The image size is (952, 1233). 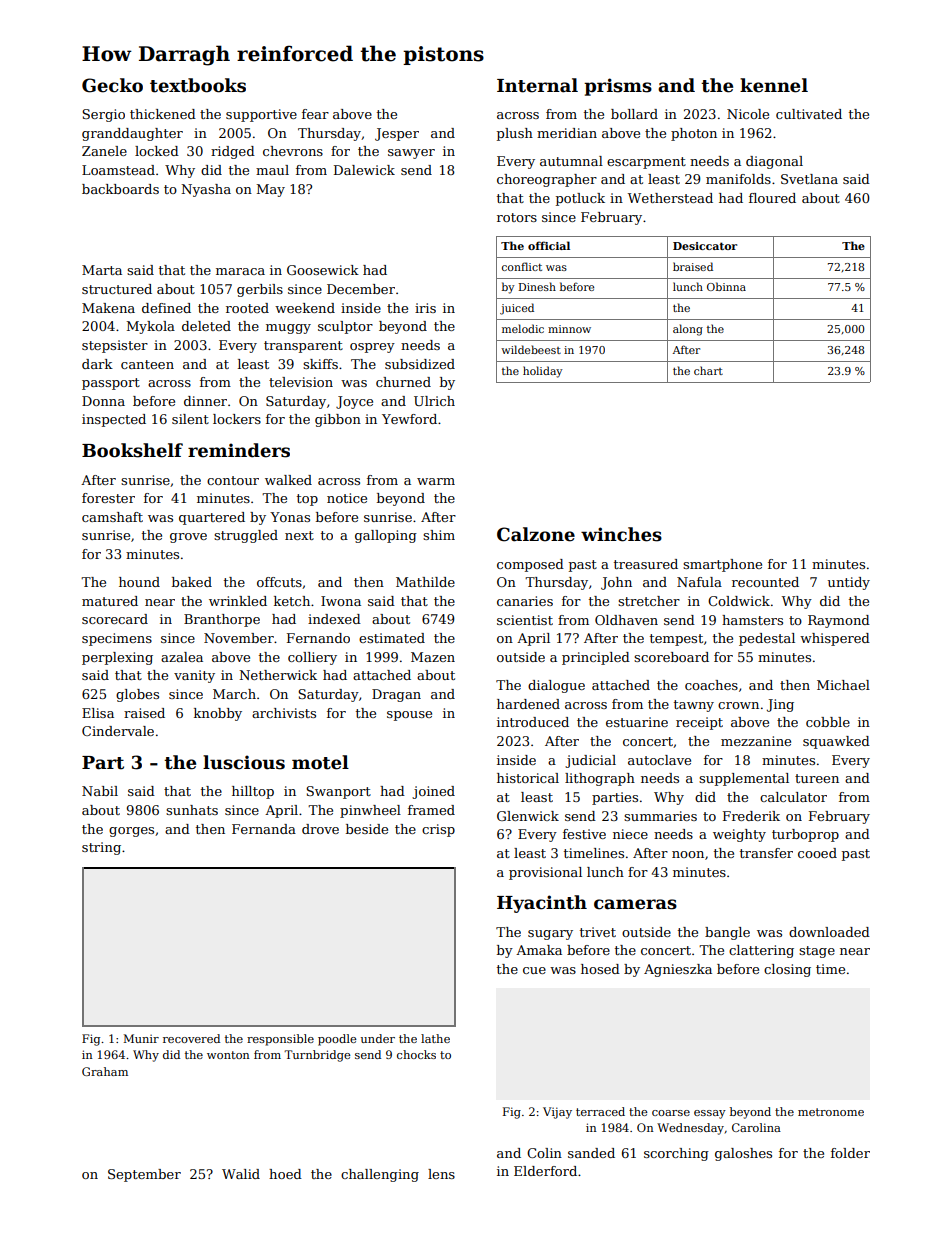 What do you see at coordinates (533, 722) in the screenshot?
I see `introduced` at bounding box center [533, 722].
